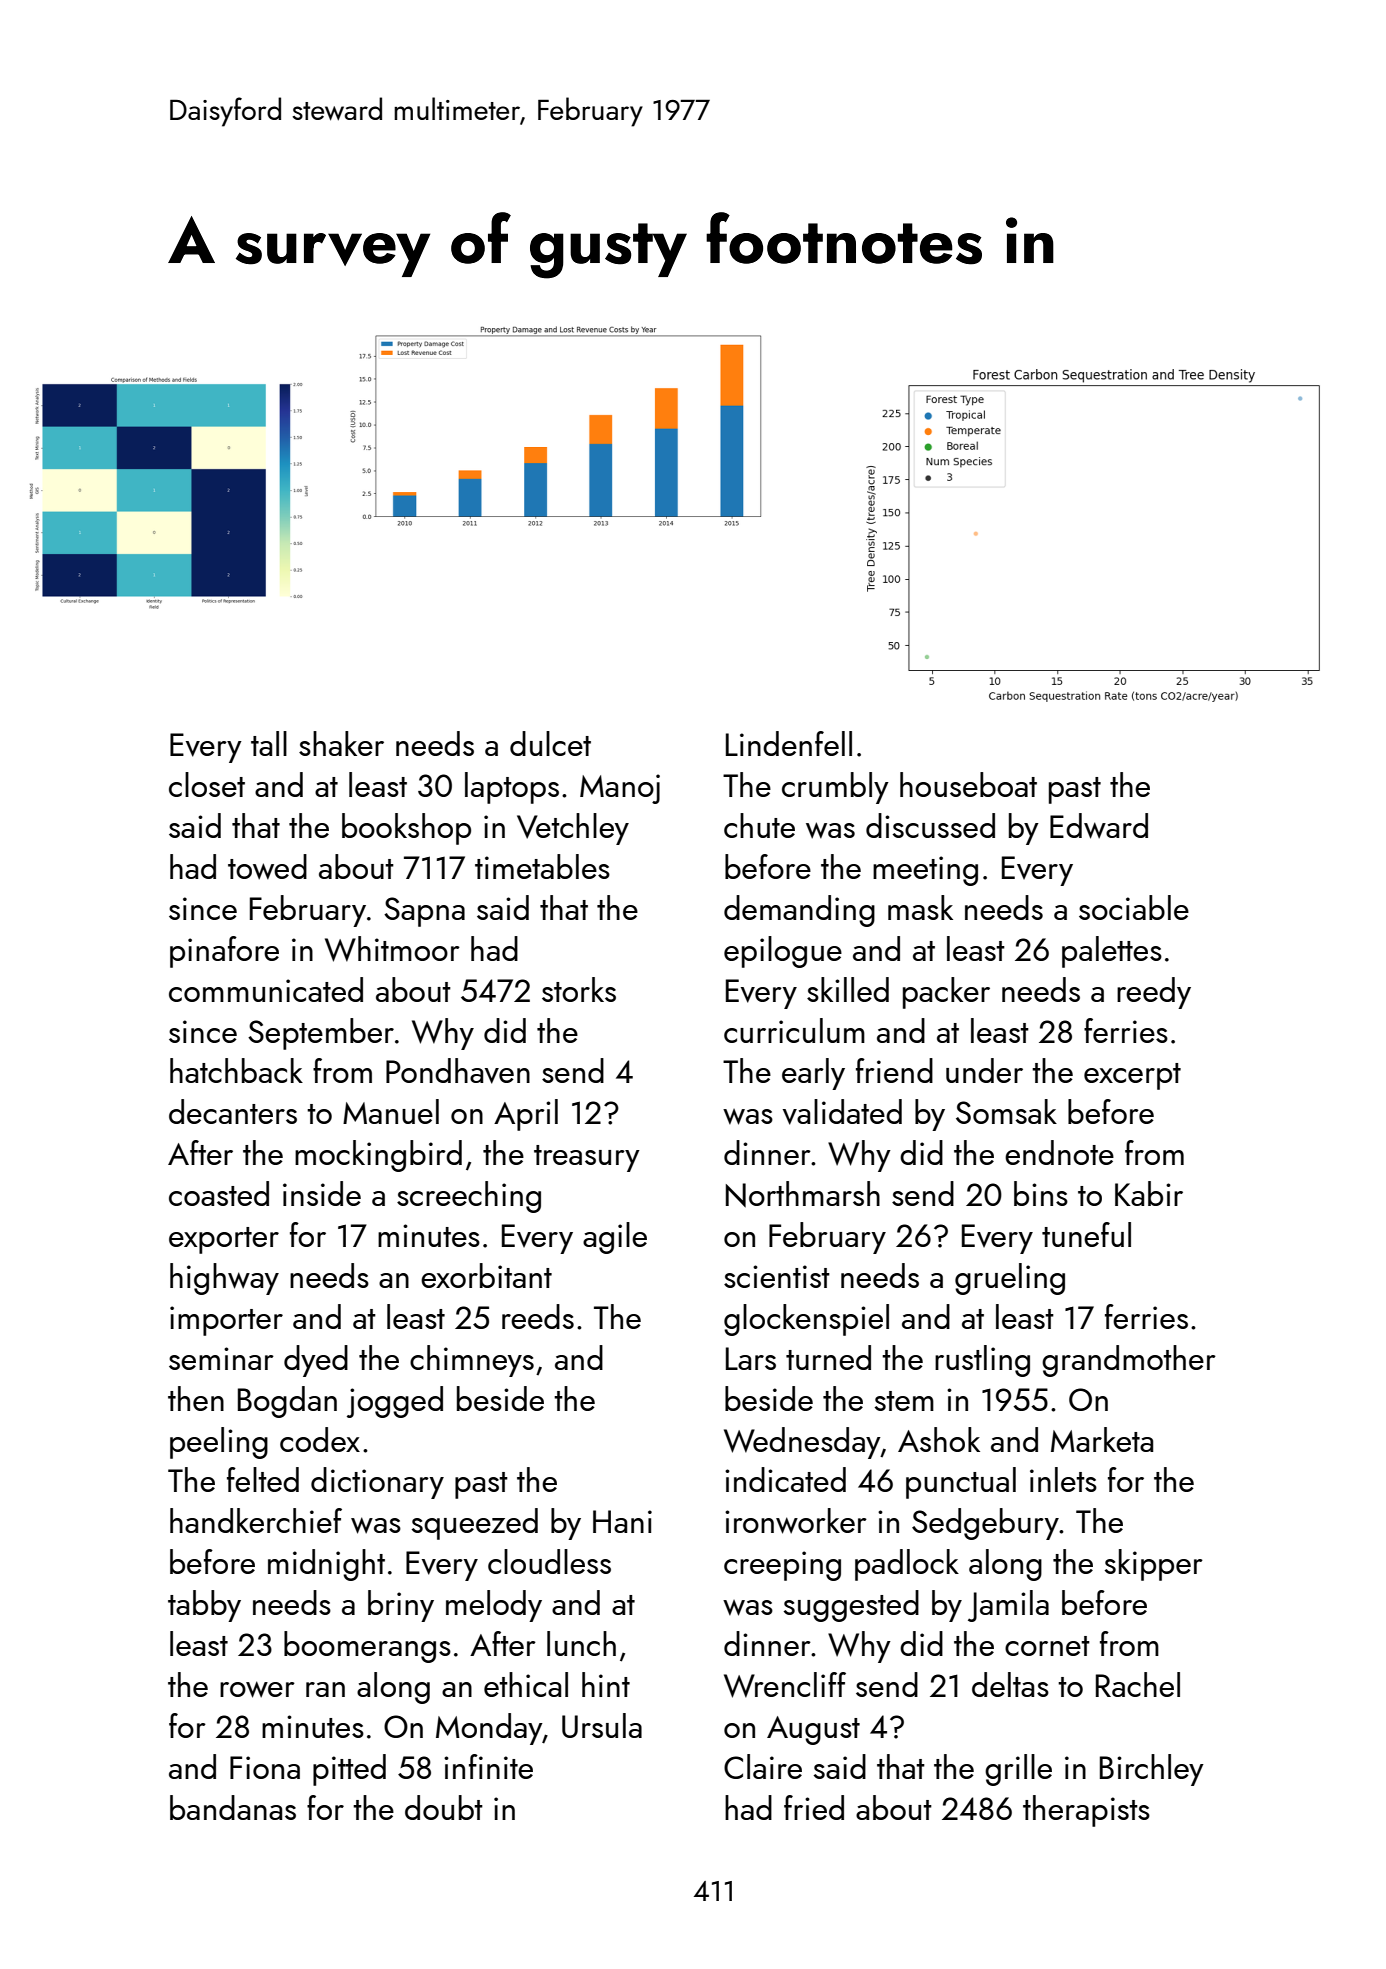  I want to click on Marketa, so click(1102, 1439).
